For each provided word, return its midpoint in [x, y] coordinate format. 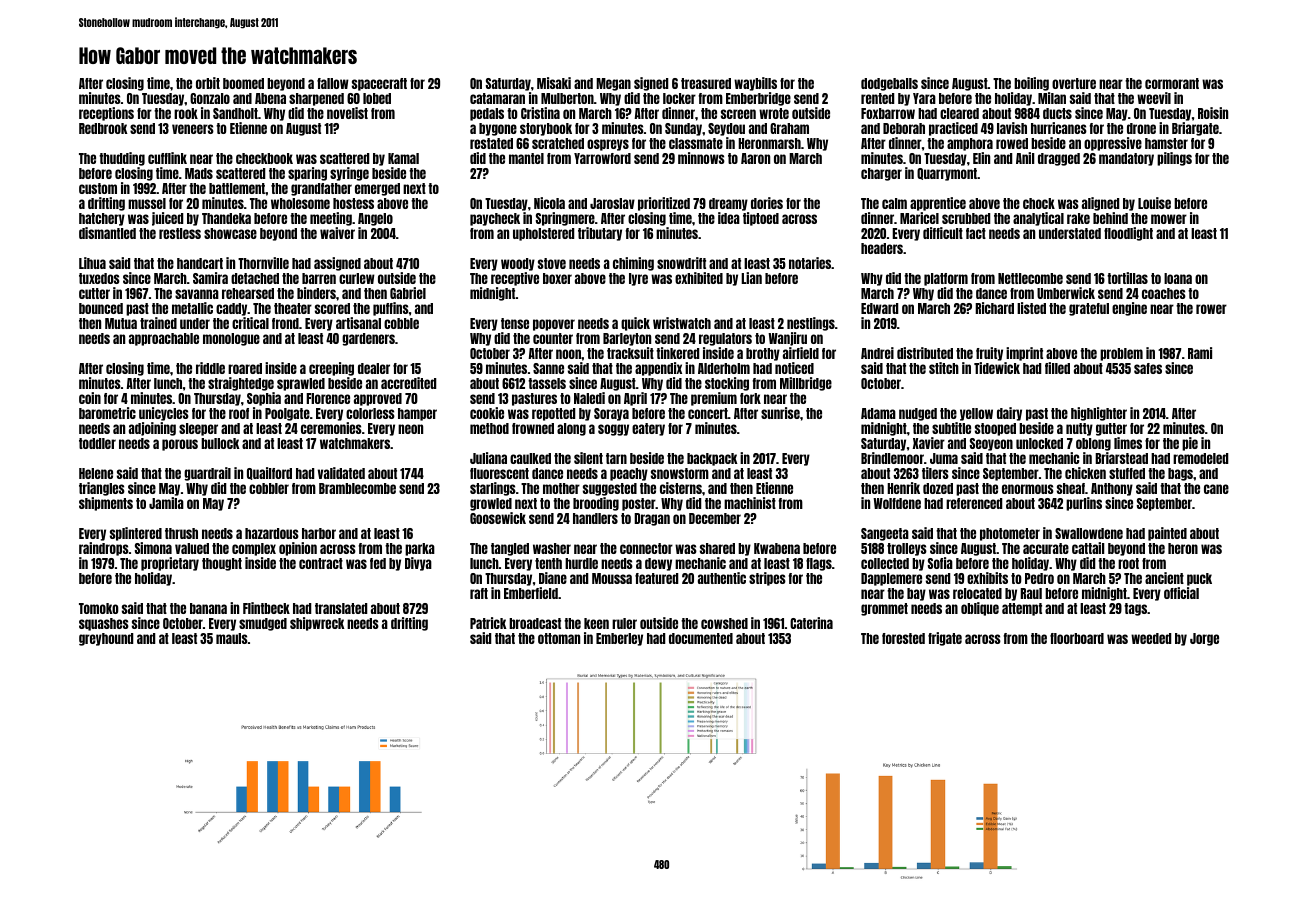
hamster [1166, 143]
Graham [789, 128]
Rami [1200, 353]
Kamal [403, 158]
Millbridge [806, 384]
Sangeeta [885, 534]
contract [321, 563]
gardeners [368, 339]
